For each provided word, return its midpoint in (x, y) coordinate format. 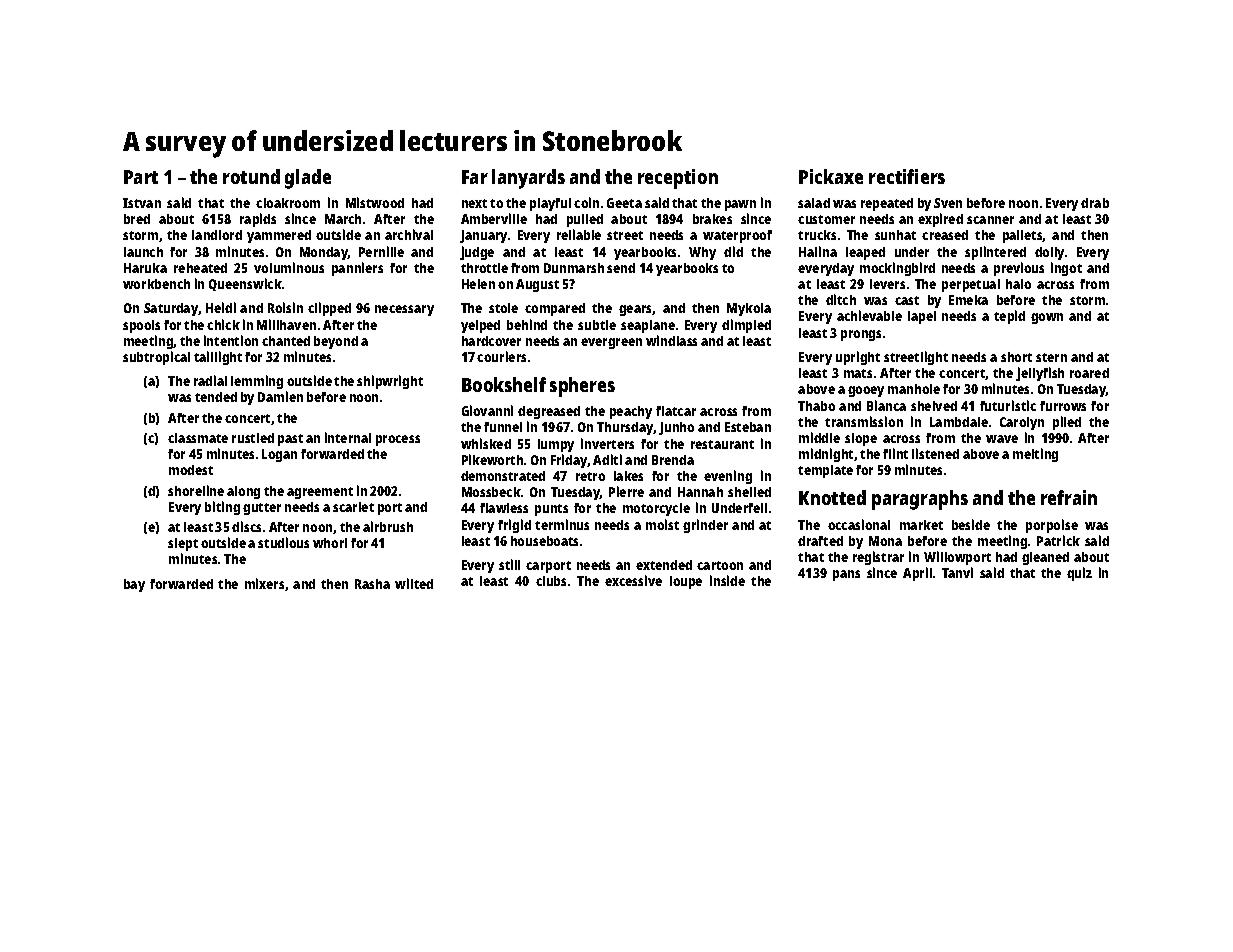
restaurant (722, 444)
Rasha (372, 584)
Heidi (221, 307)
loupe (686, 582)
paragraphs (920, 500)
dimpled (746, 326)
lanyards (528, 179)
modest (191, 470)
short (1016, 357)
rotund (251, 176)
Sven (948, 203)
